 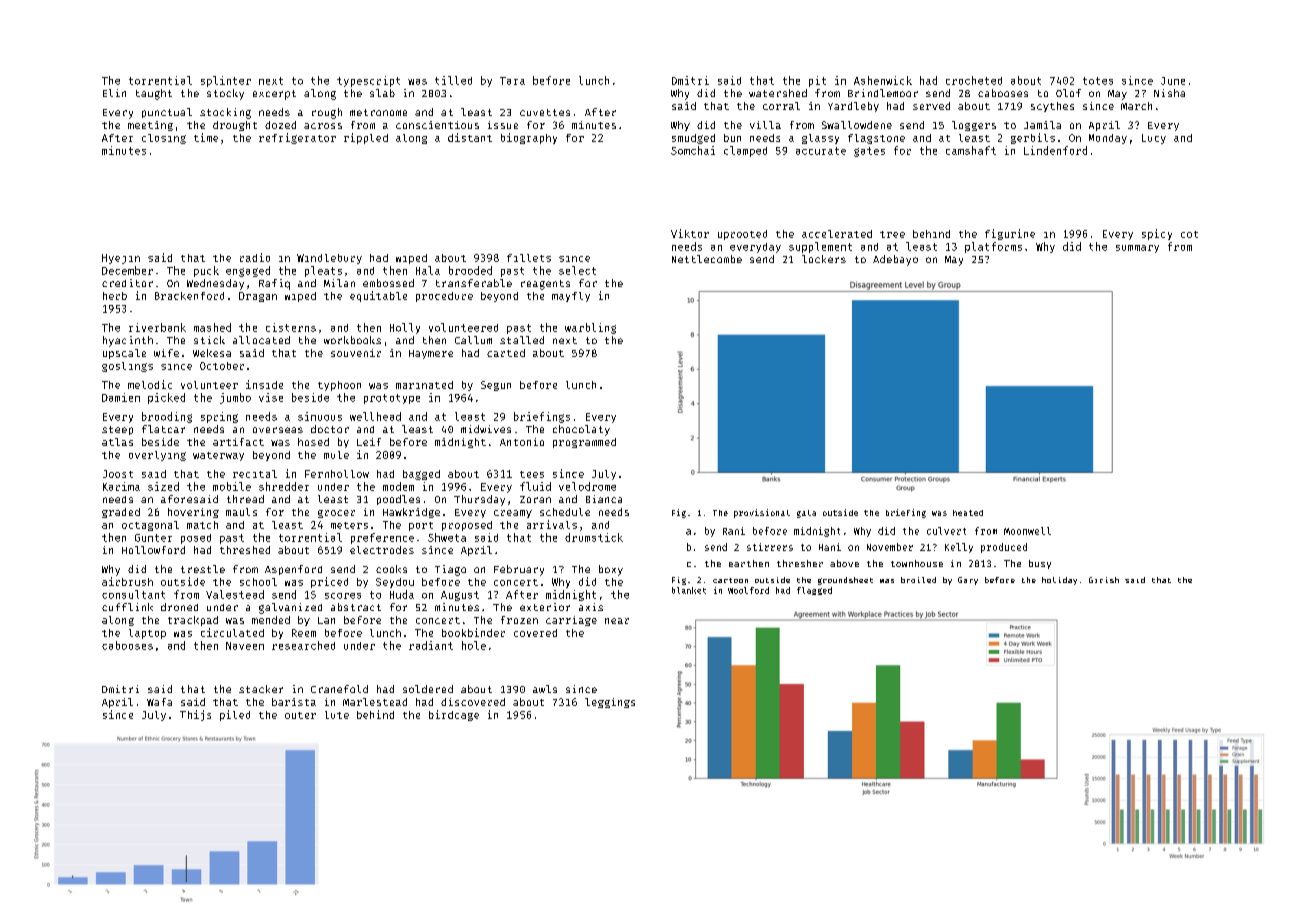 I want to click on near, so click(x=617, y=621).
